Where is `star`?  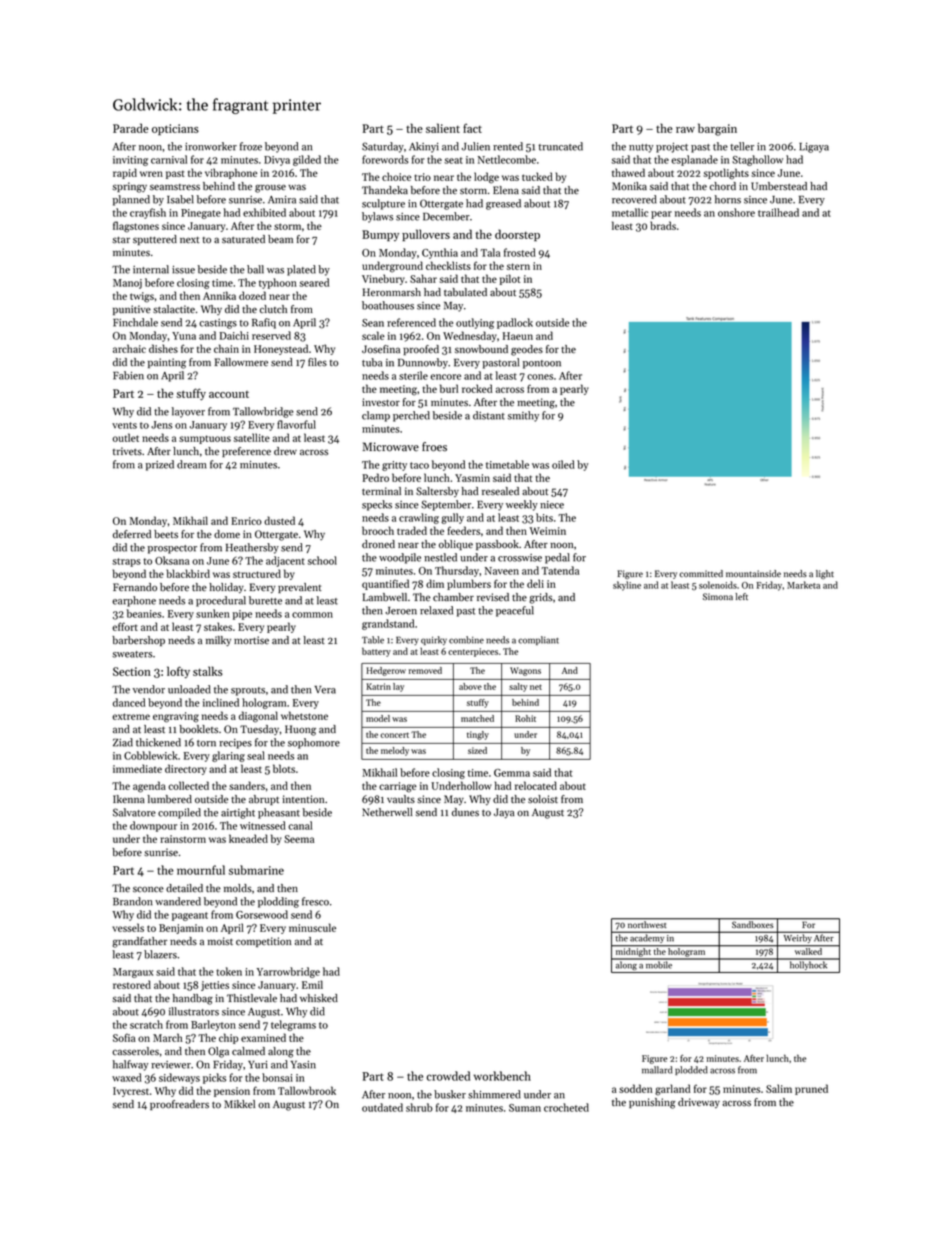 star is located at coordinates (121, 240).
